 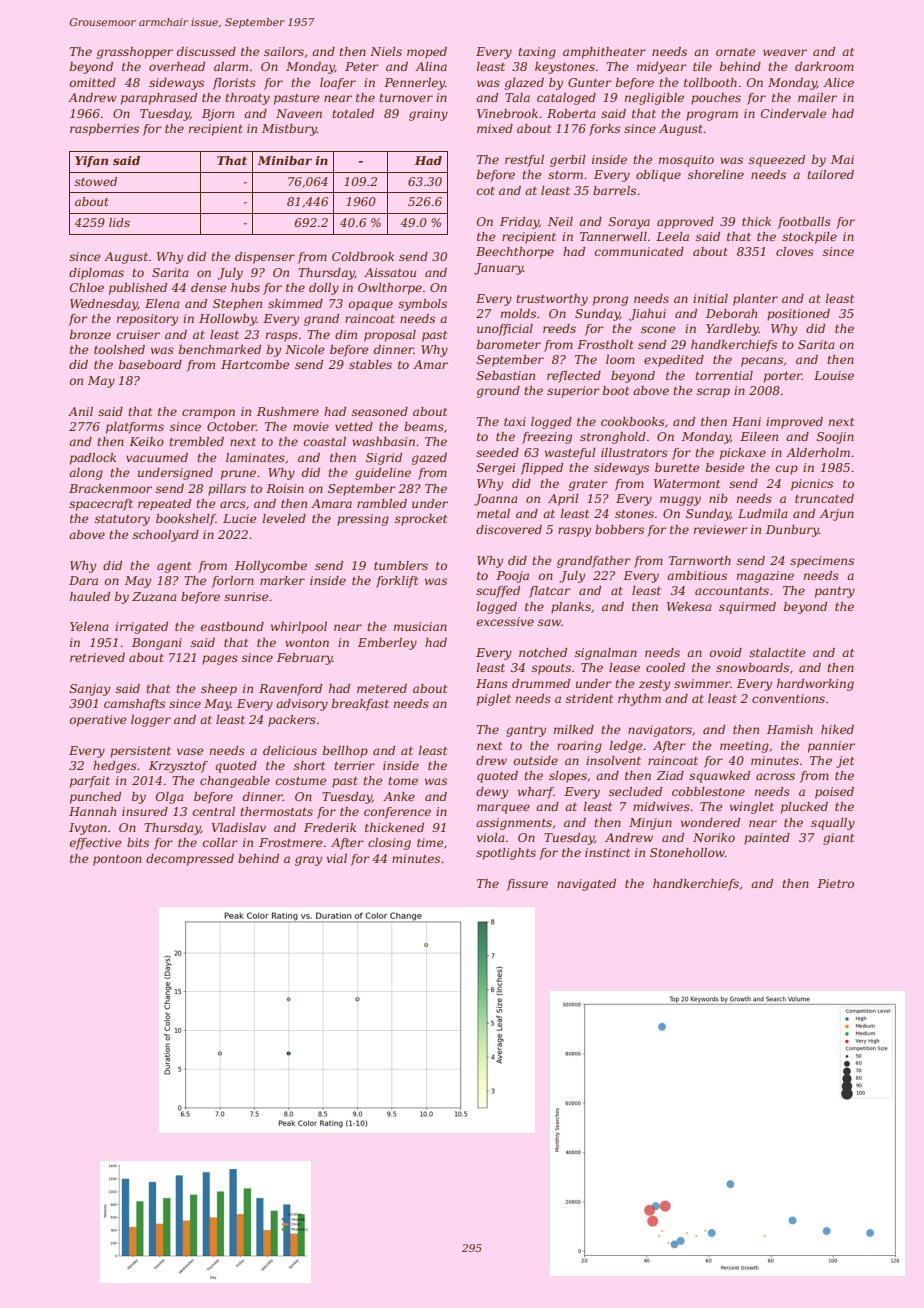 What do you see at coordinates (835, 883) in the document?
I see `Pietro` at bounding box center [835, 883].
